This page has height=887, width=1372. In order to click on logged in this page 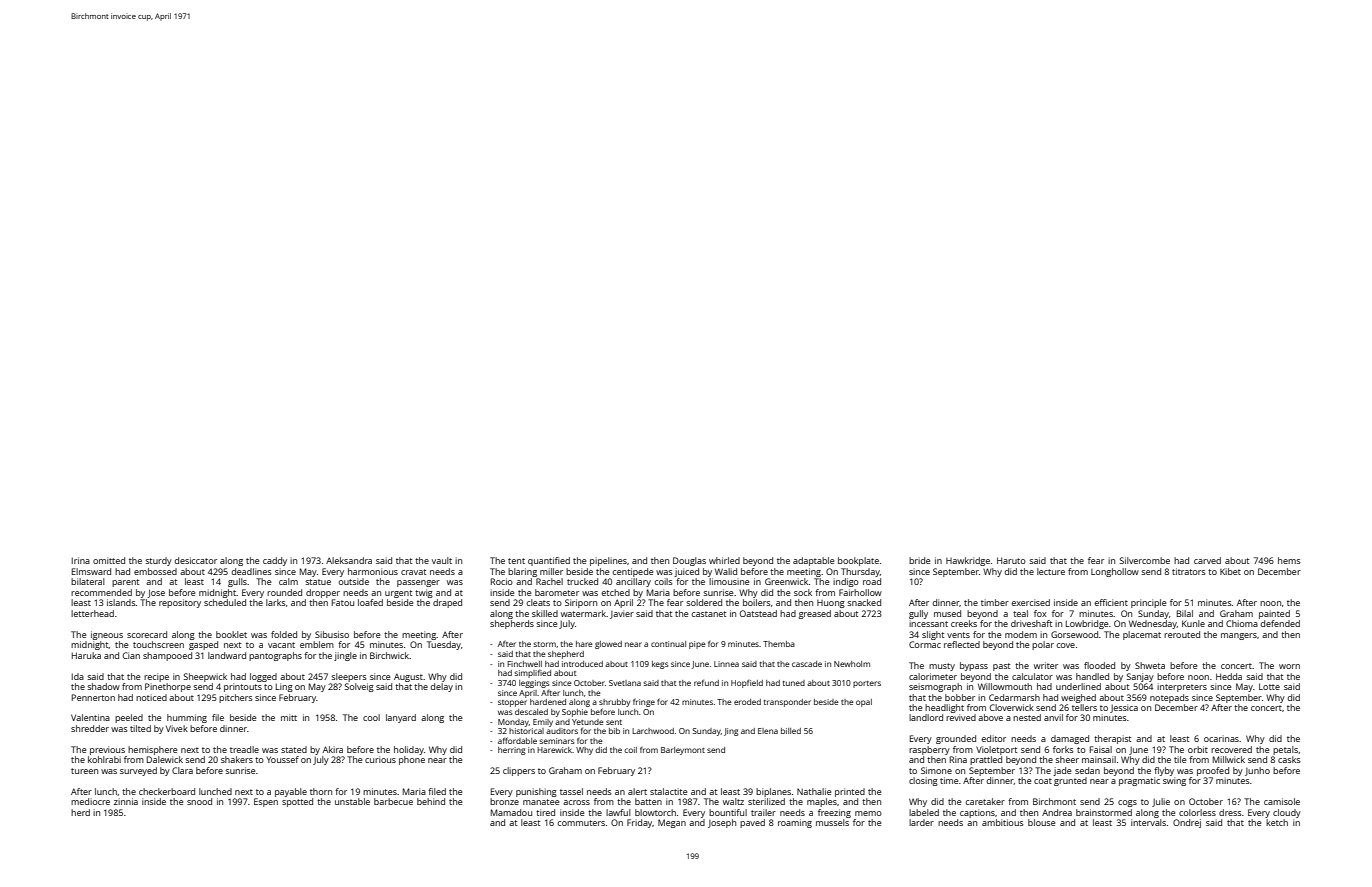, I will do `click(263, 677)`.
